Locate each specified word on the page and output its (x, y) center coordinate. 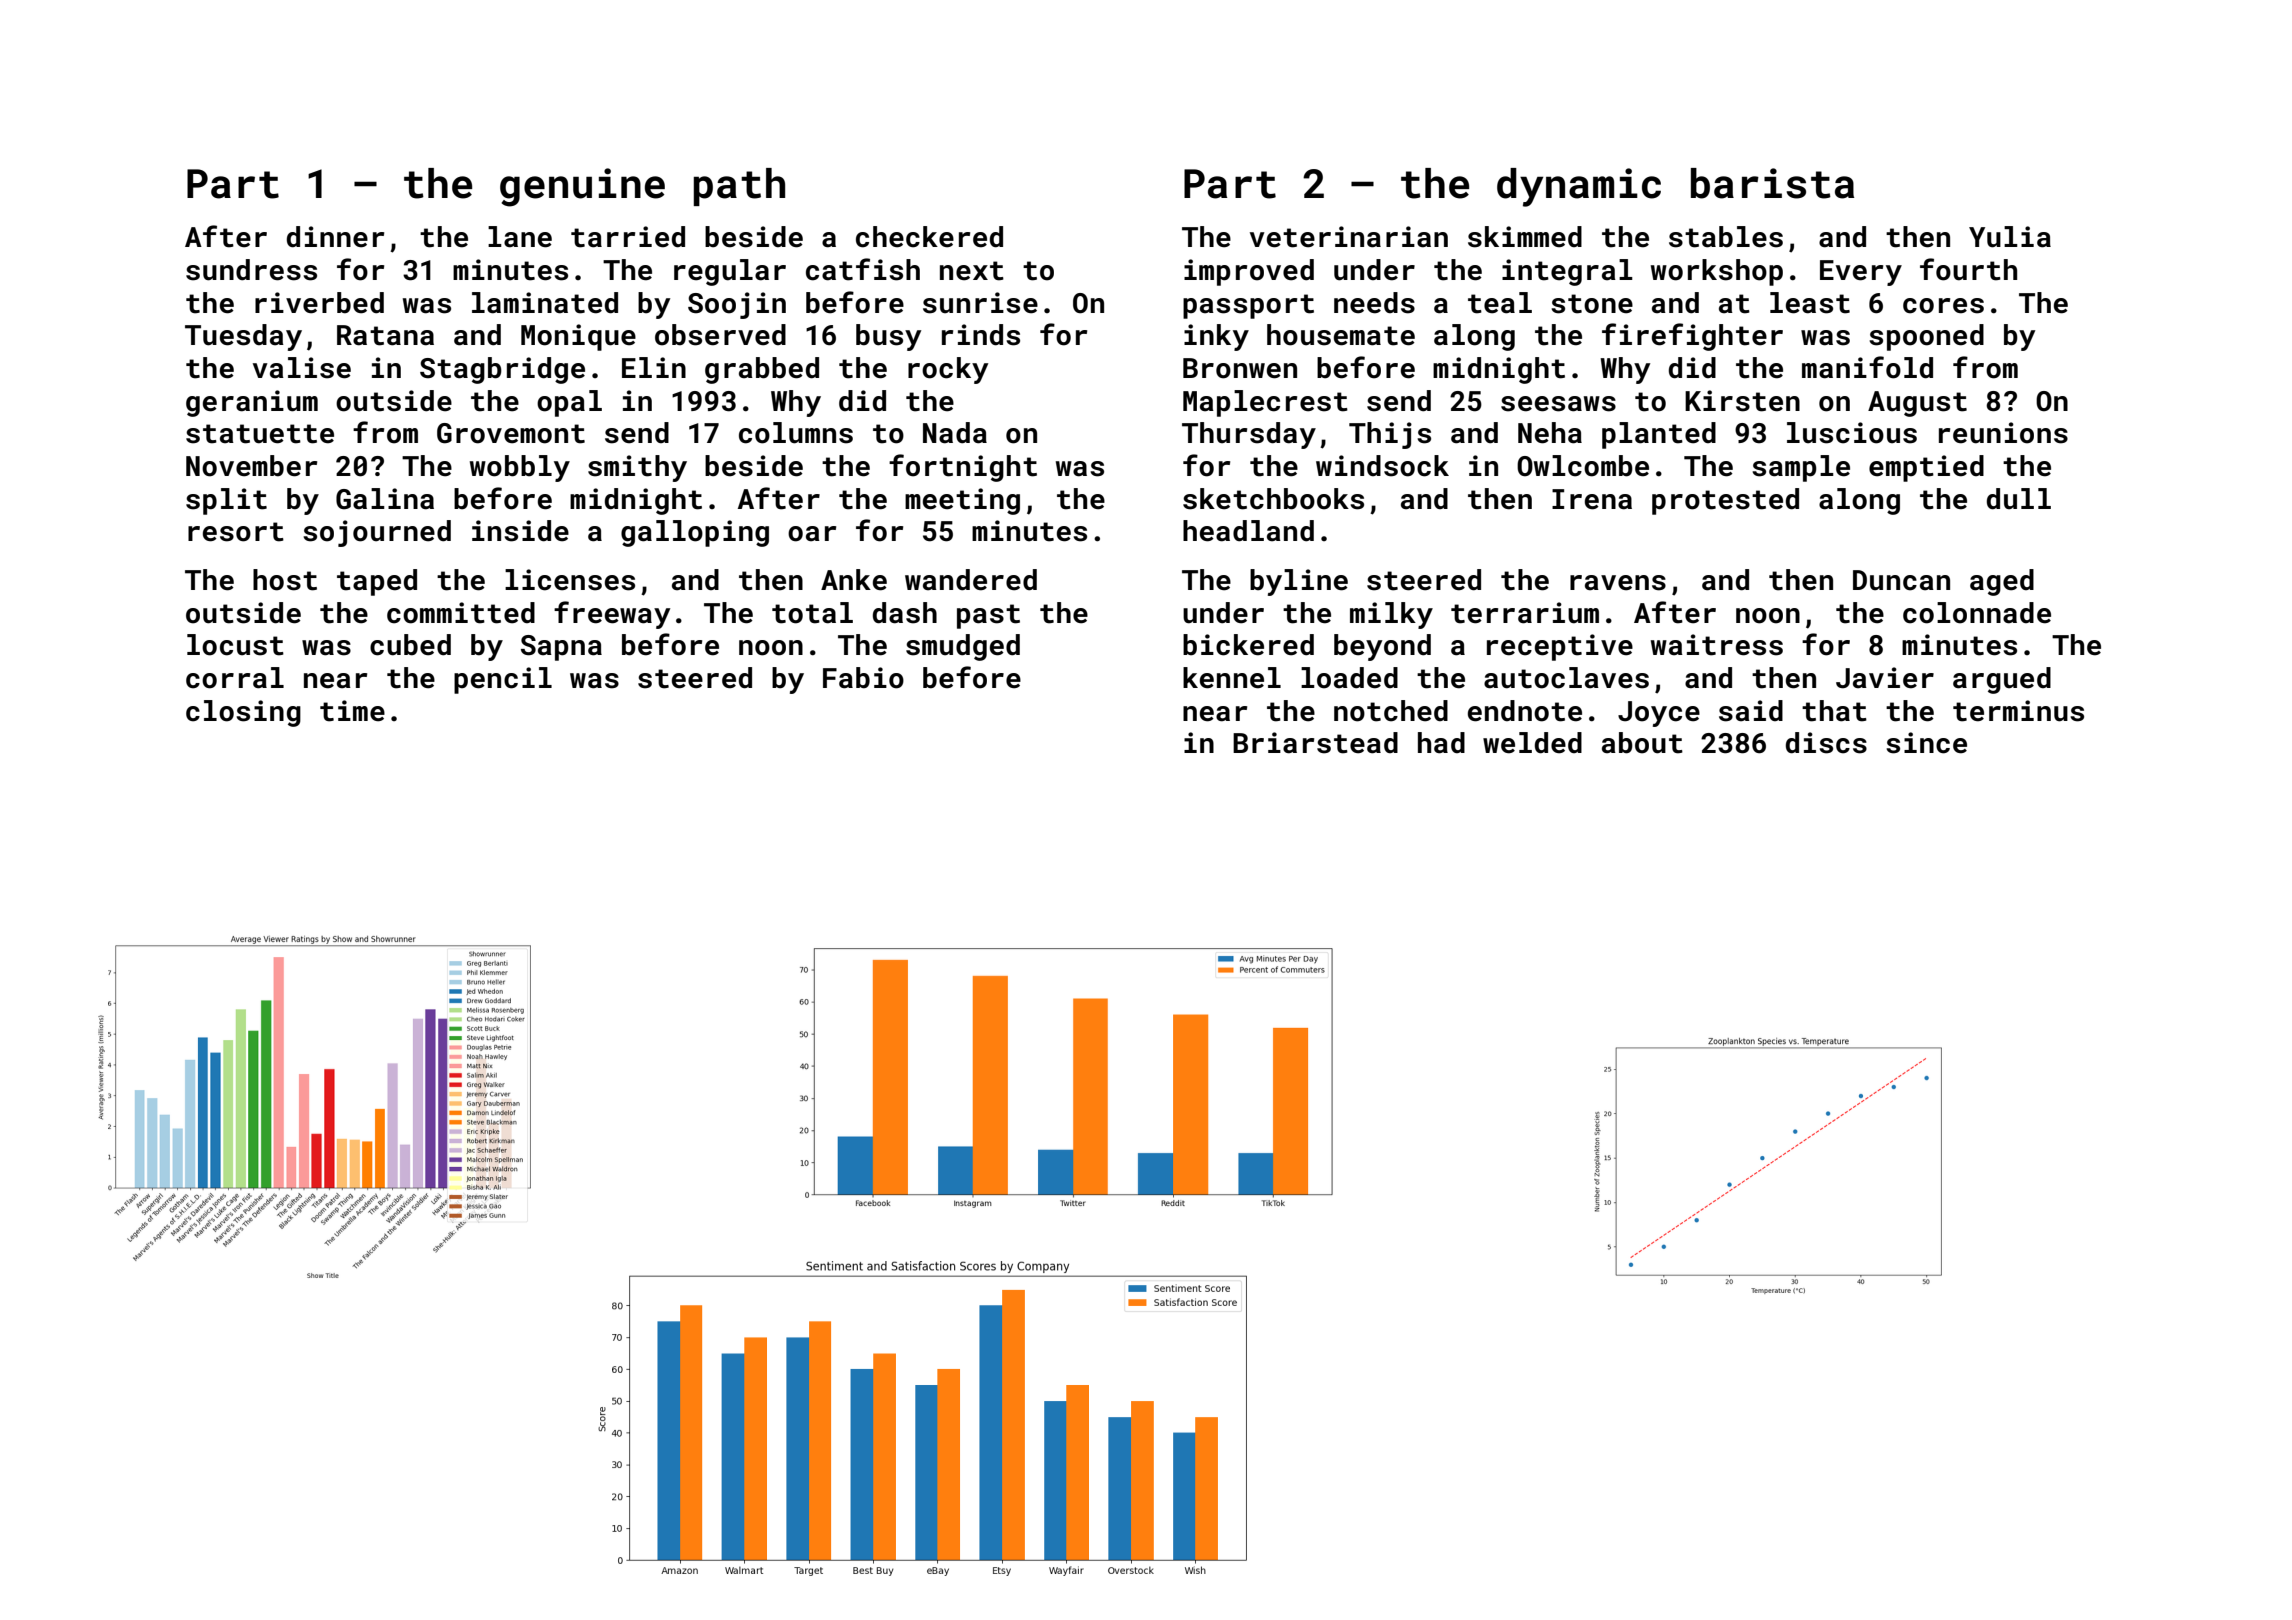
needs (1374, 303)
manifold (1867, 367)
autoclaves (1566, 678)
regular (730, 272)
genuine (582, 187)
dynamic (1579, 187)
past (988, 616)
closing (243, 713)
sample (1801, 468)
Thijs (1390, 435)
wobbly (520, 468)
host (285, 580)
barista (1772, 183)
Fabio (863, 678)
